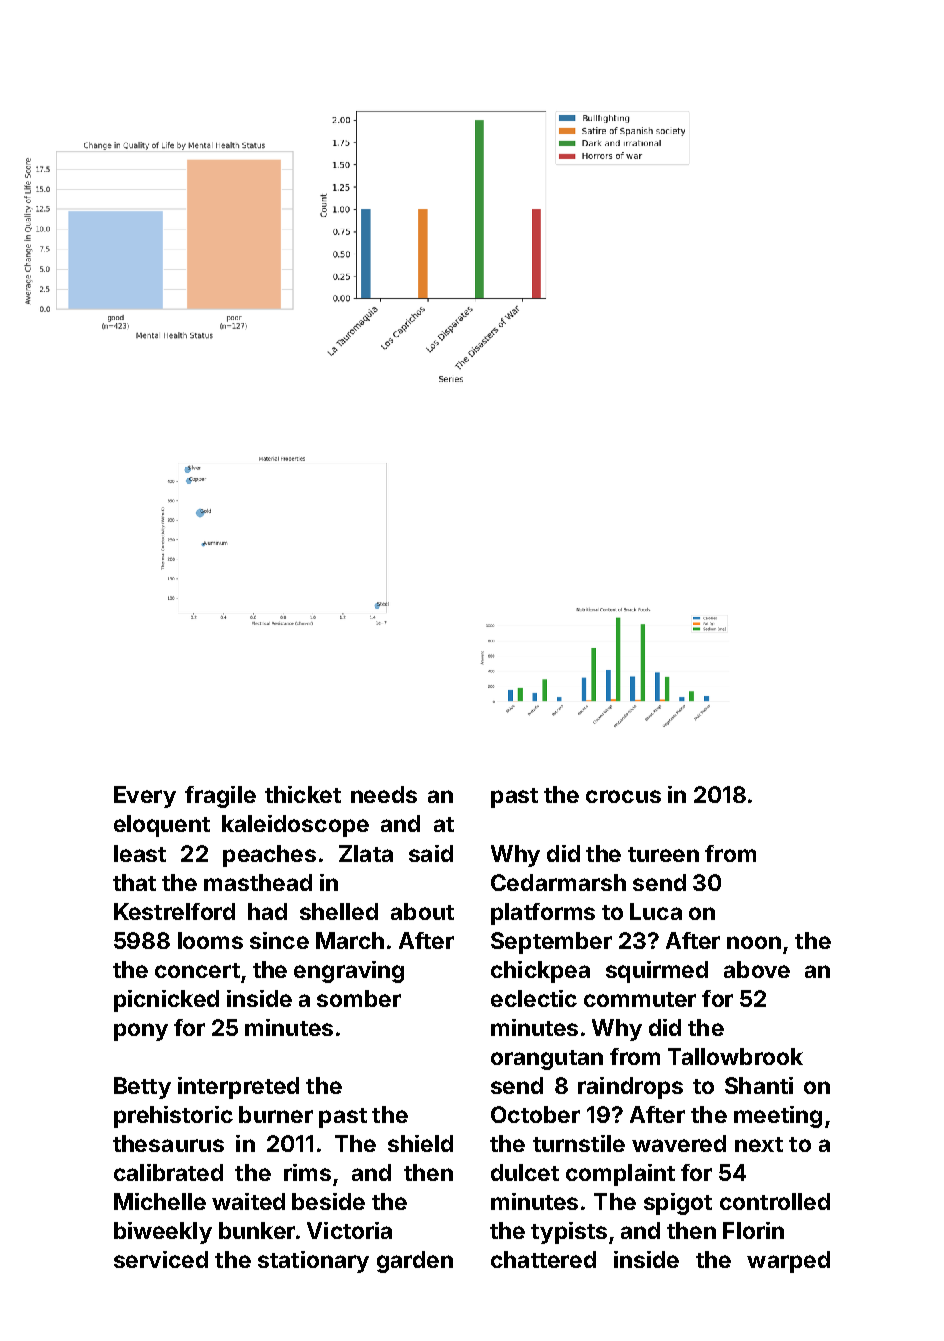 The image size is (944, 1341). I want to click on dulcet, so click(525, 1172).
